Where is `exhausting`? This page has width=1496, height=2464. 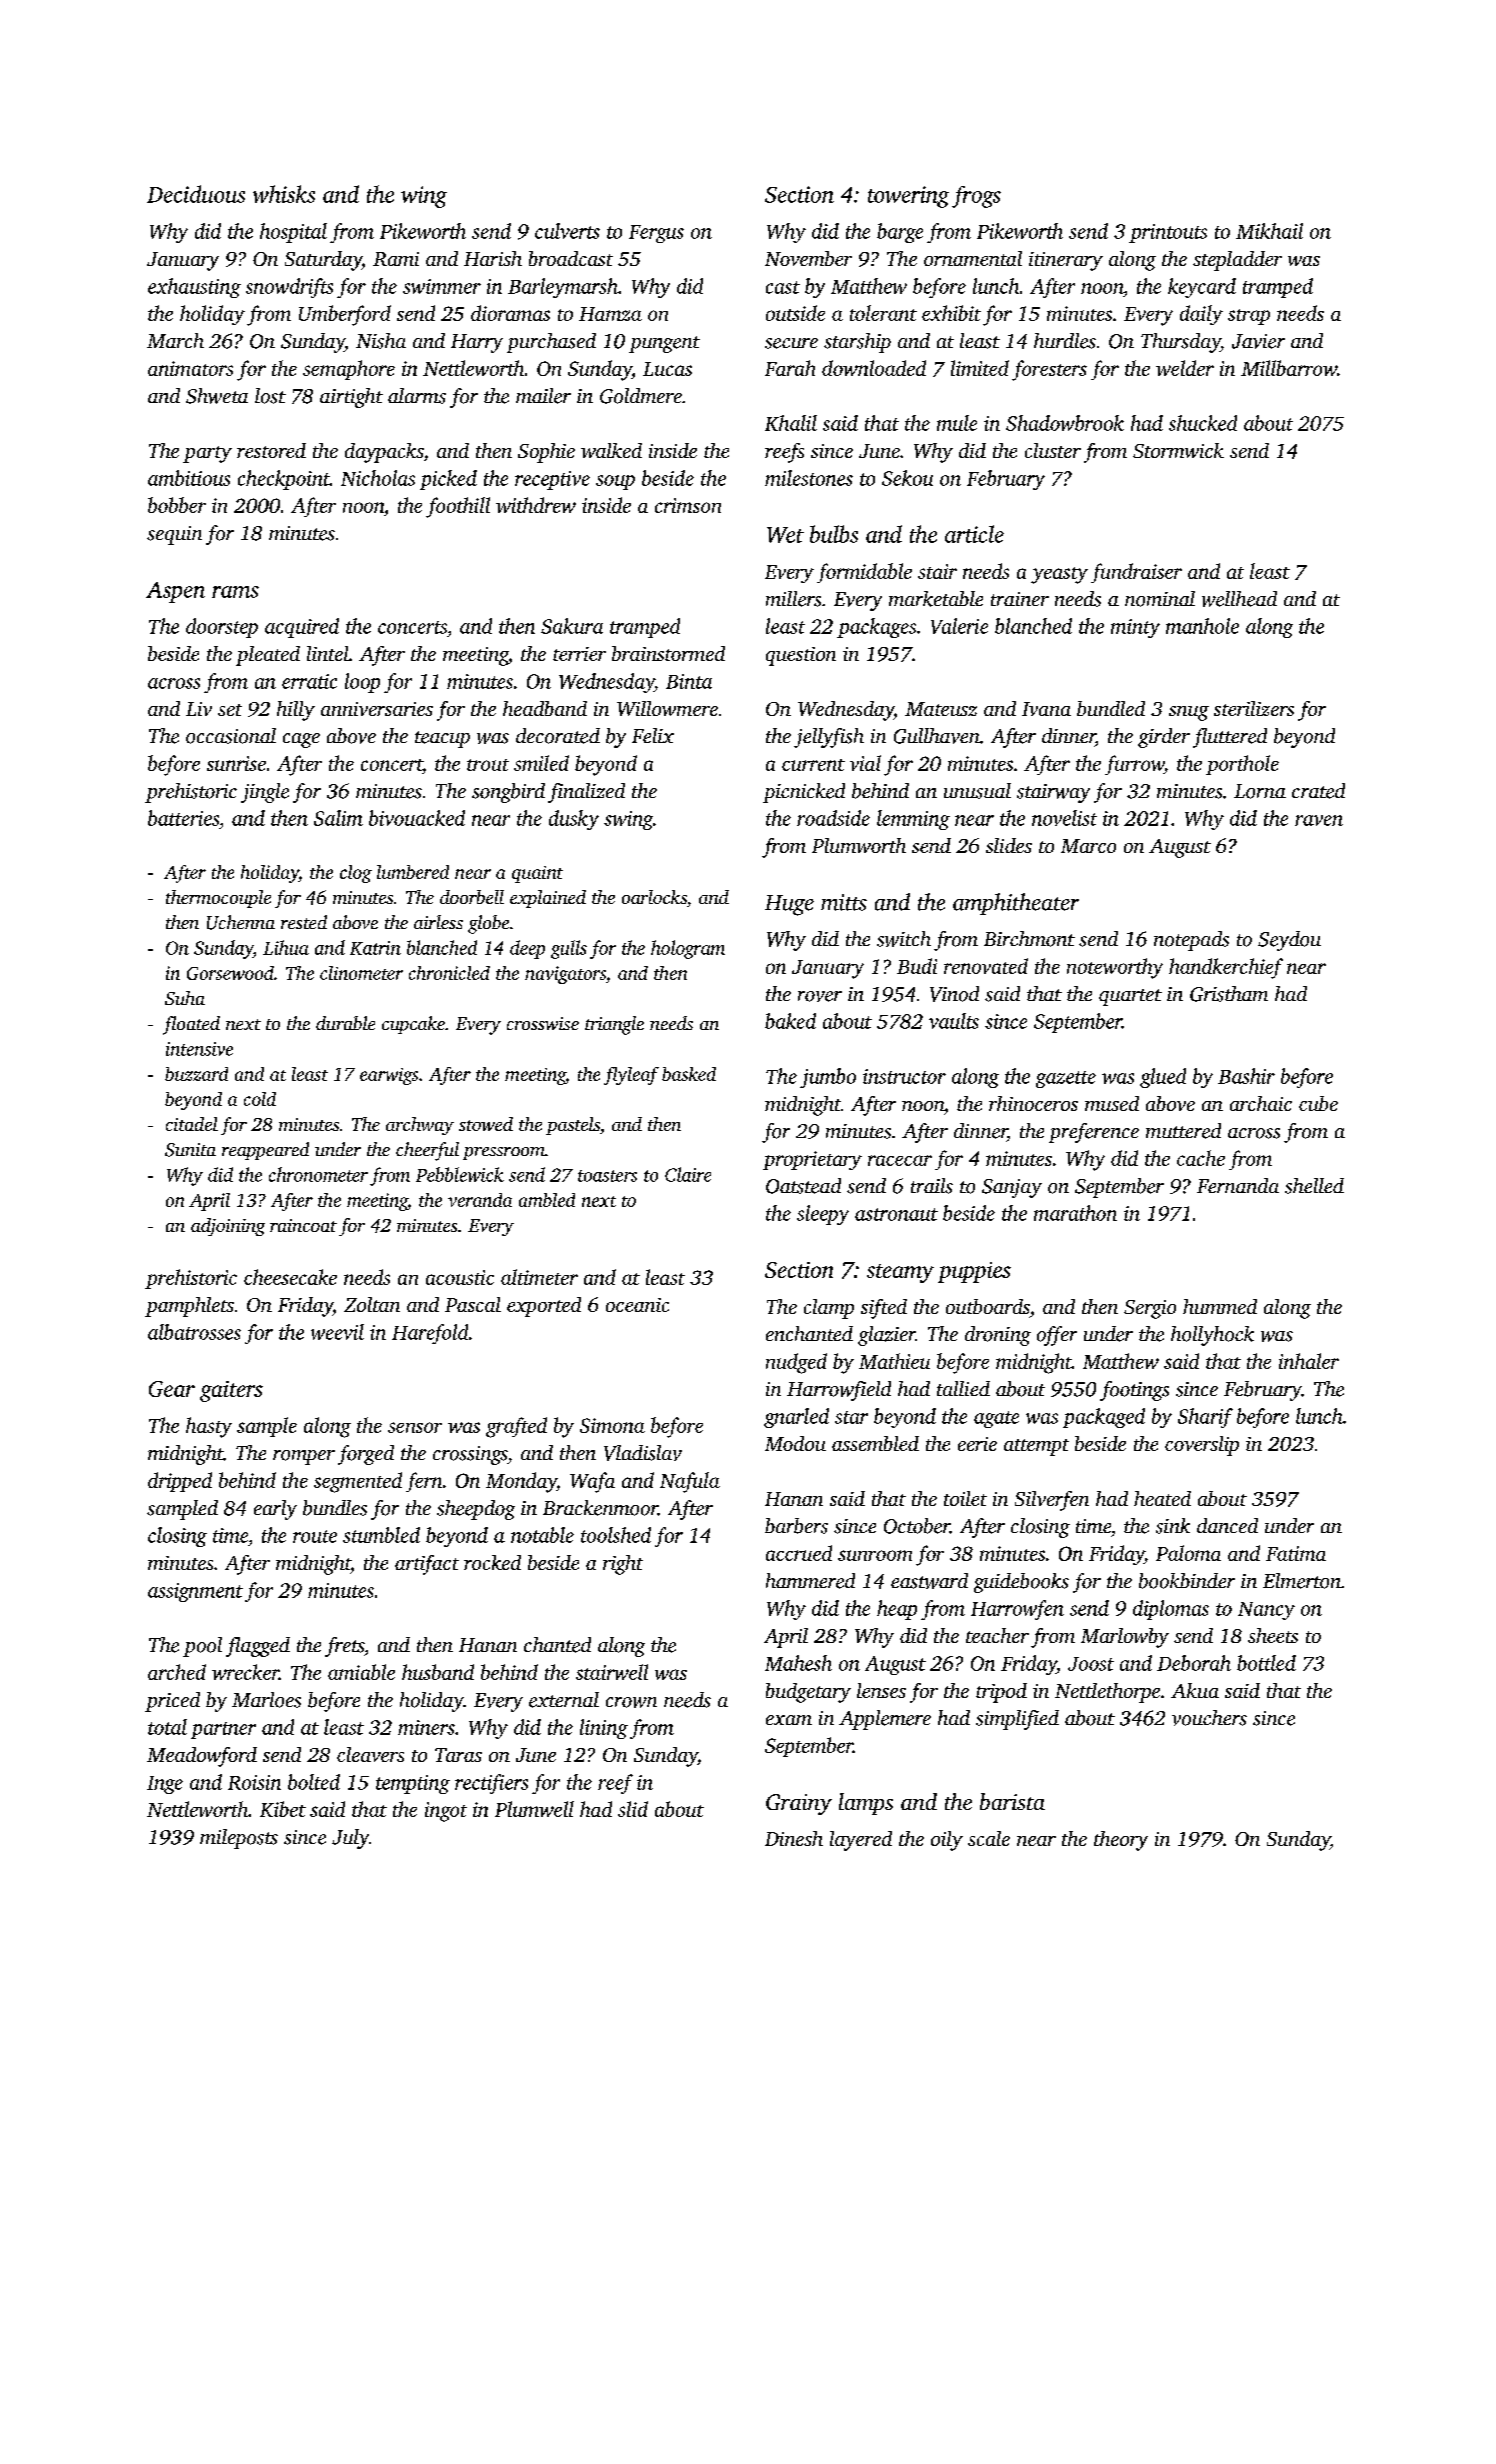
exhausting is located at coordinates (194, 288).
